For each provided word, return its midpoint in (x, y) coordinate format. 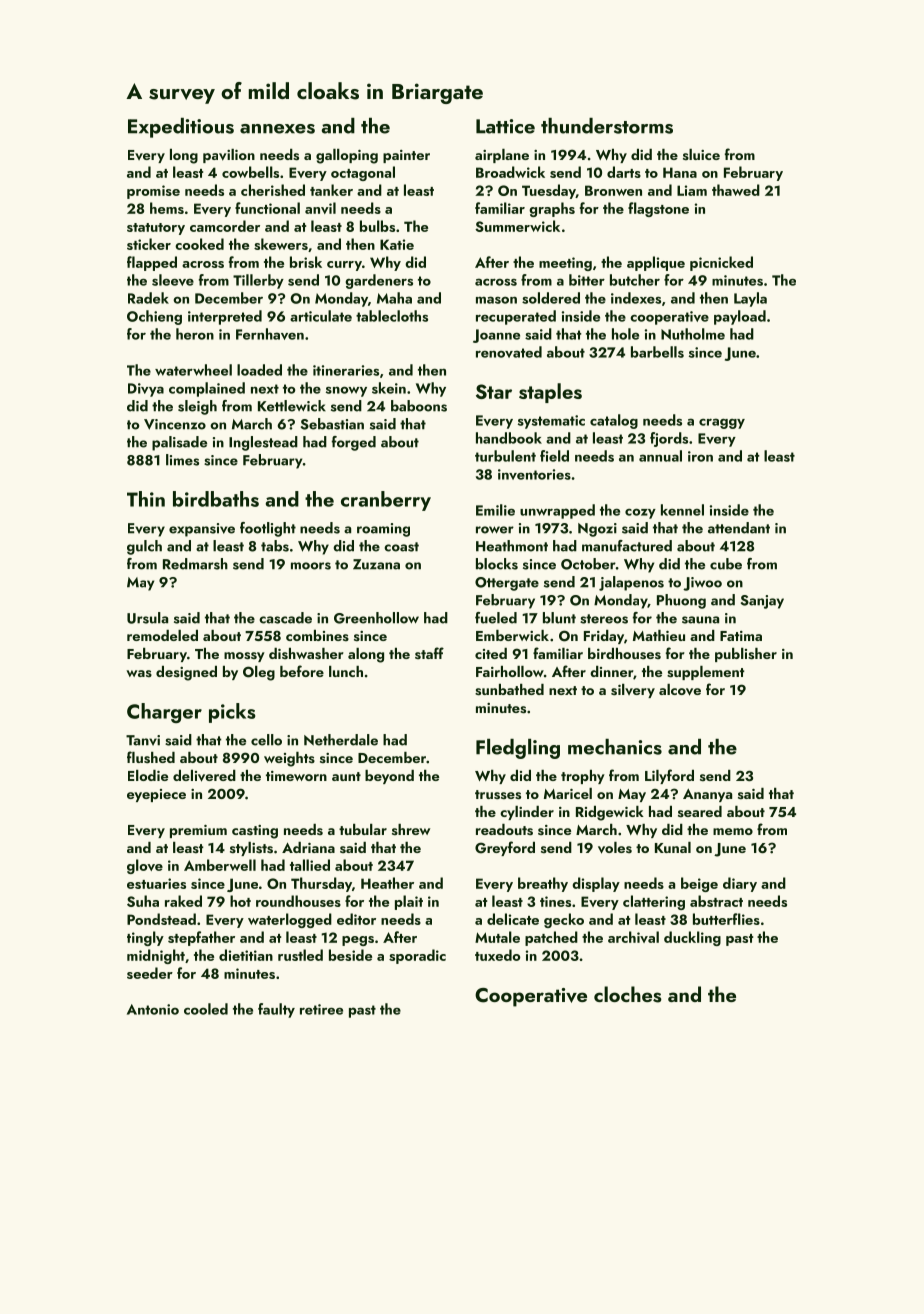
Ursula (147, 618)
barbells (657, 352)
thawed (736, 190)
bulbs (377, 226)
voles (615, 848)
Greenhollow (376, 618)
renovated (509, 352)
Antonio (153, 1009)
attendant (739, 528)
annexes (277, 129)
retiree (321, 1009)
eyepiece (156, 795)
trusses (498, 795)
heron (195, 334)
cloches (628, 994)
